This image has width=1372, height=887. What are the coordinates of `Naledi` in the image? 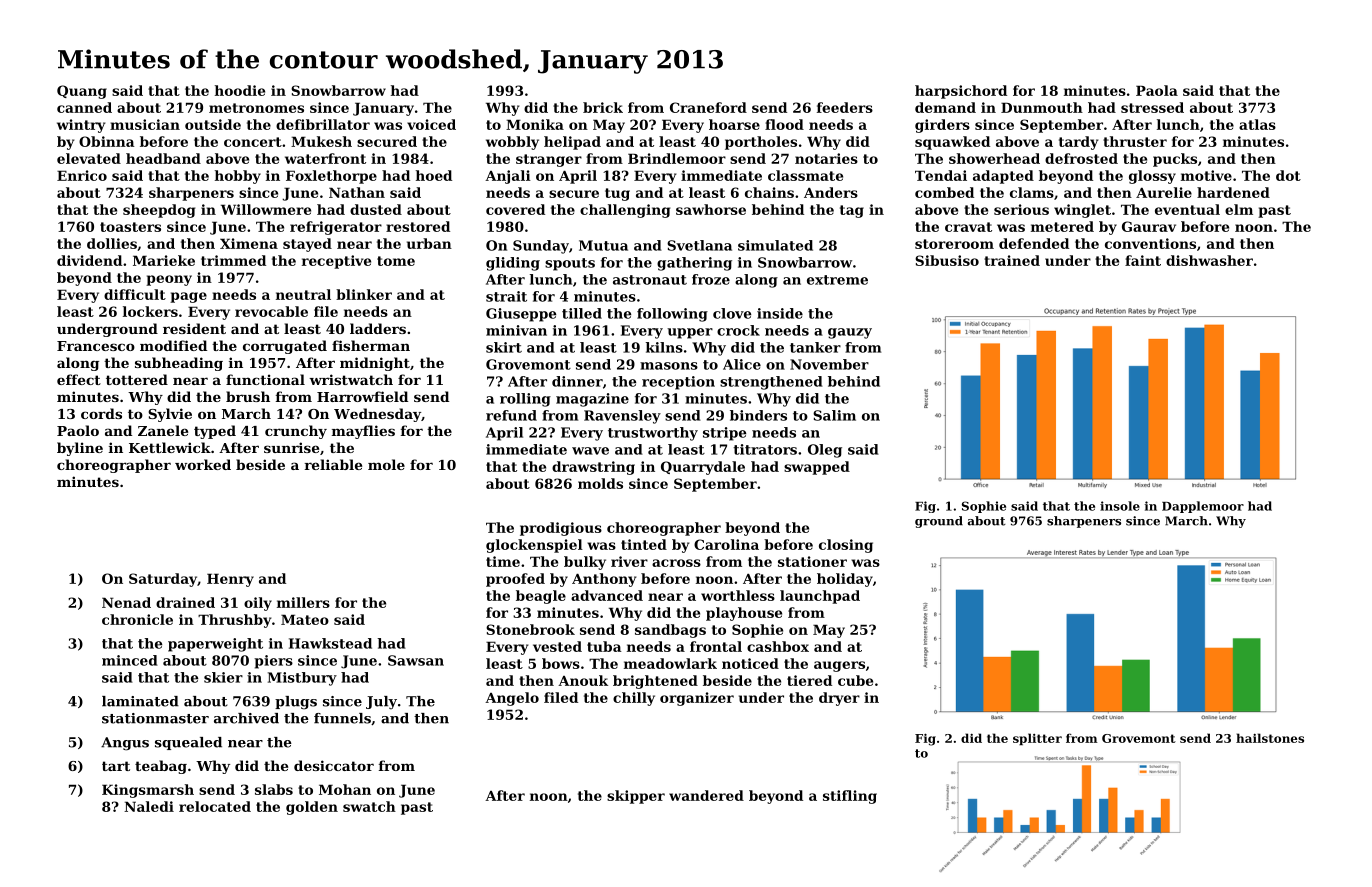 It's located at (149, 806).
